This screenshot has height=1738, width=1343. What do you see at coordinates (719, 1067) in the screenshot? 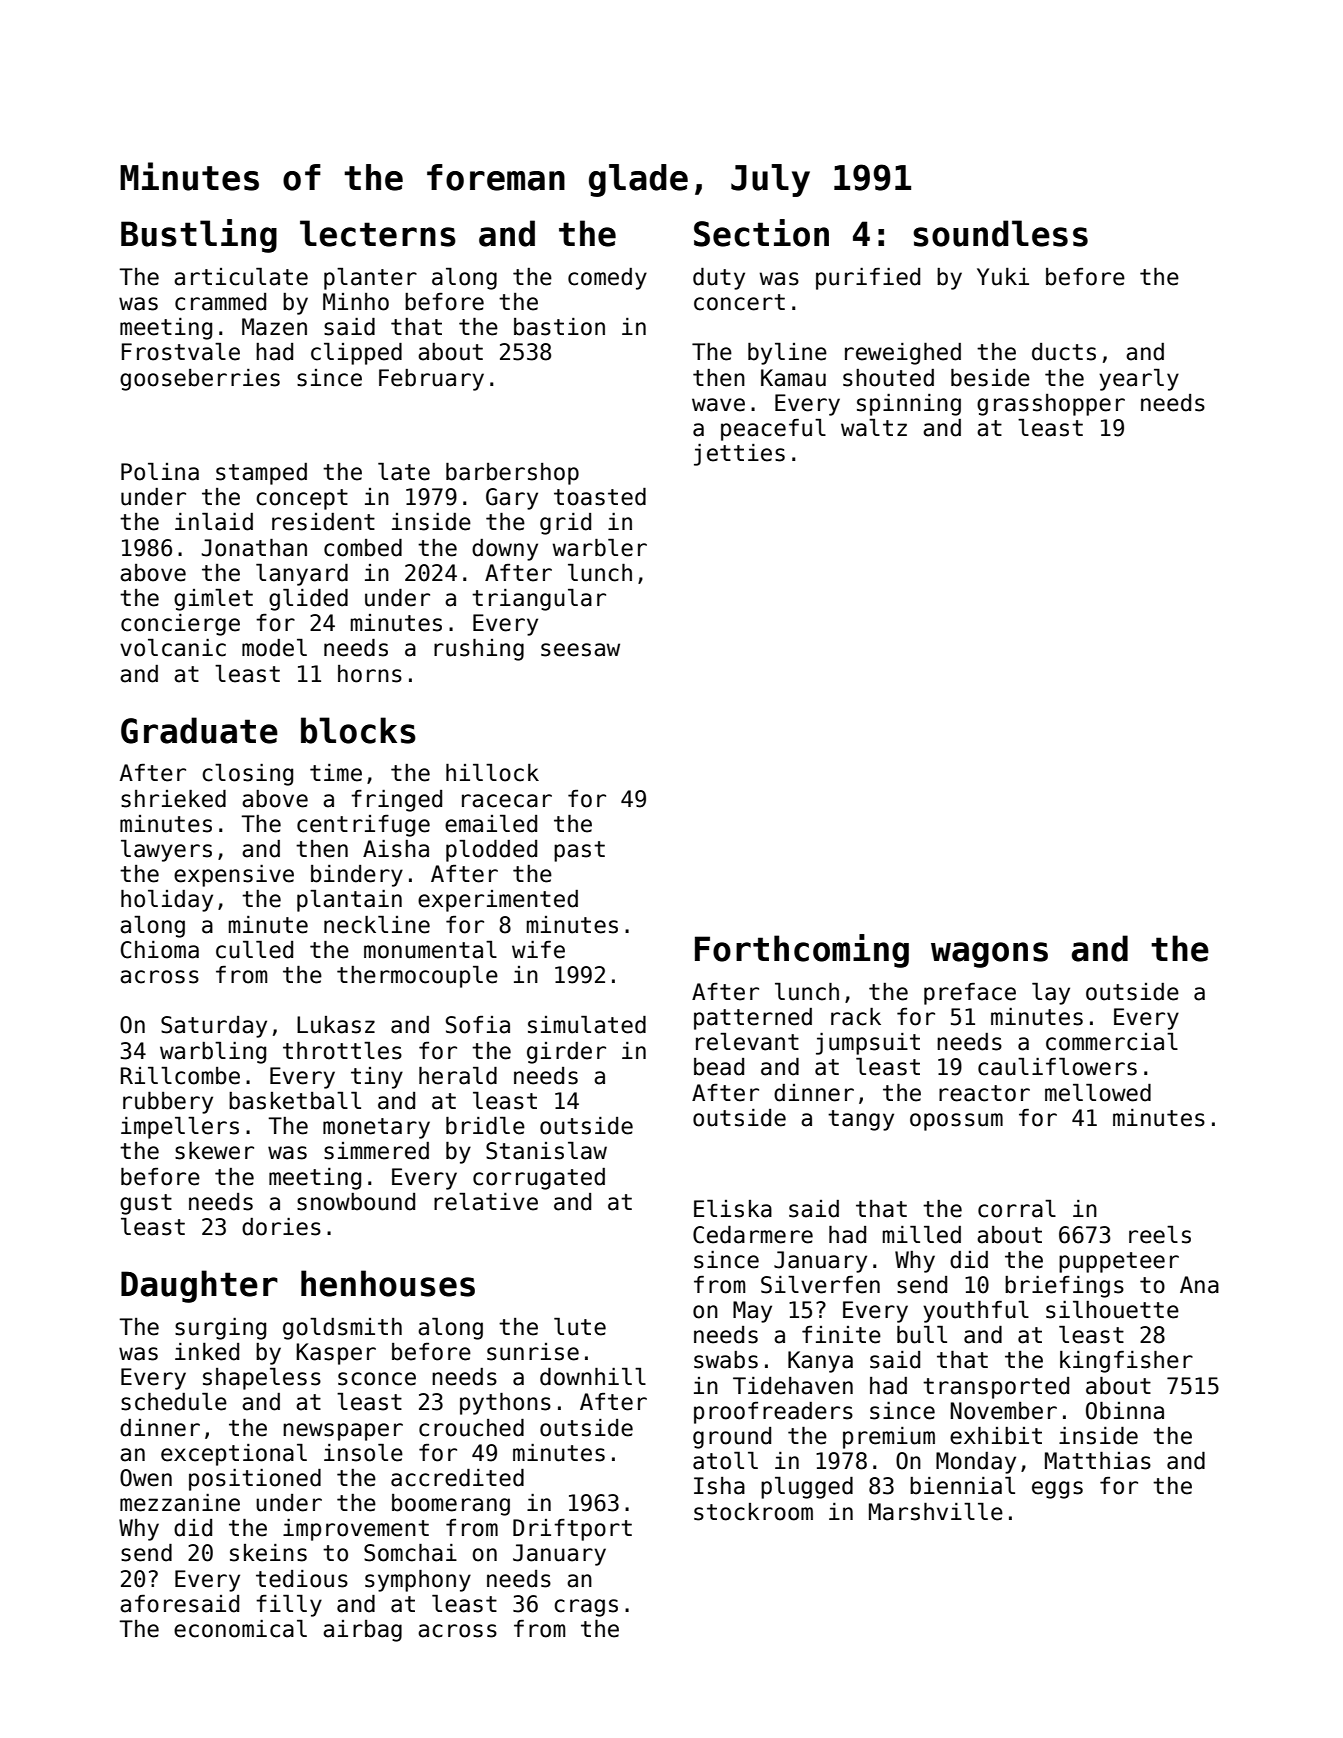
I see `bead` at bounding box center [719, 1067].
